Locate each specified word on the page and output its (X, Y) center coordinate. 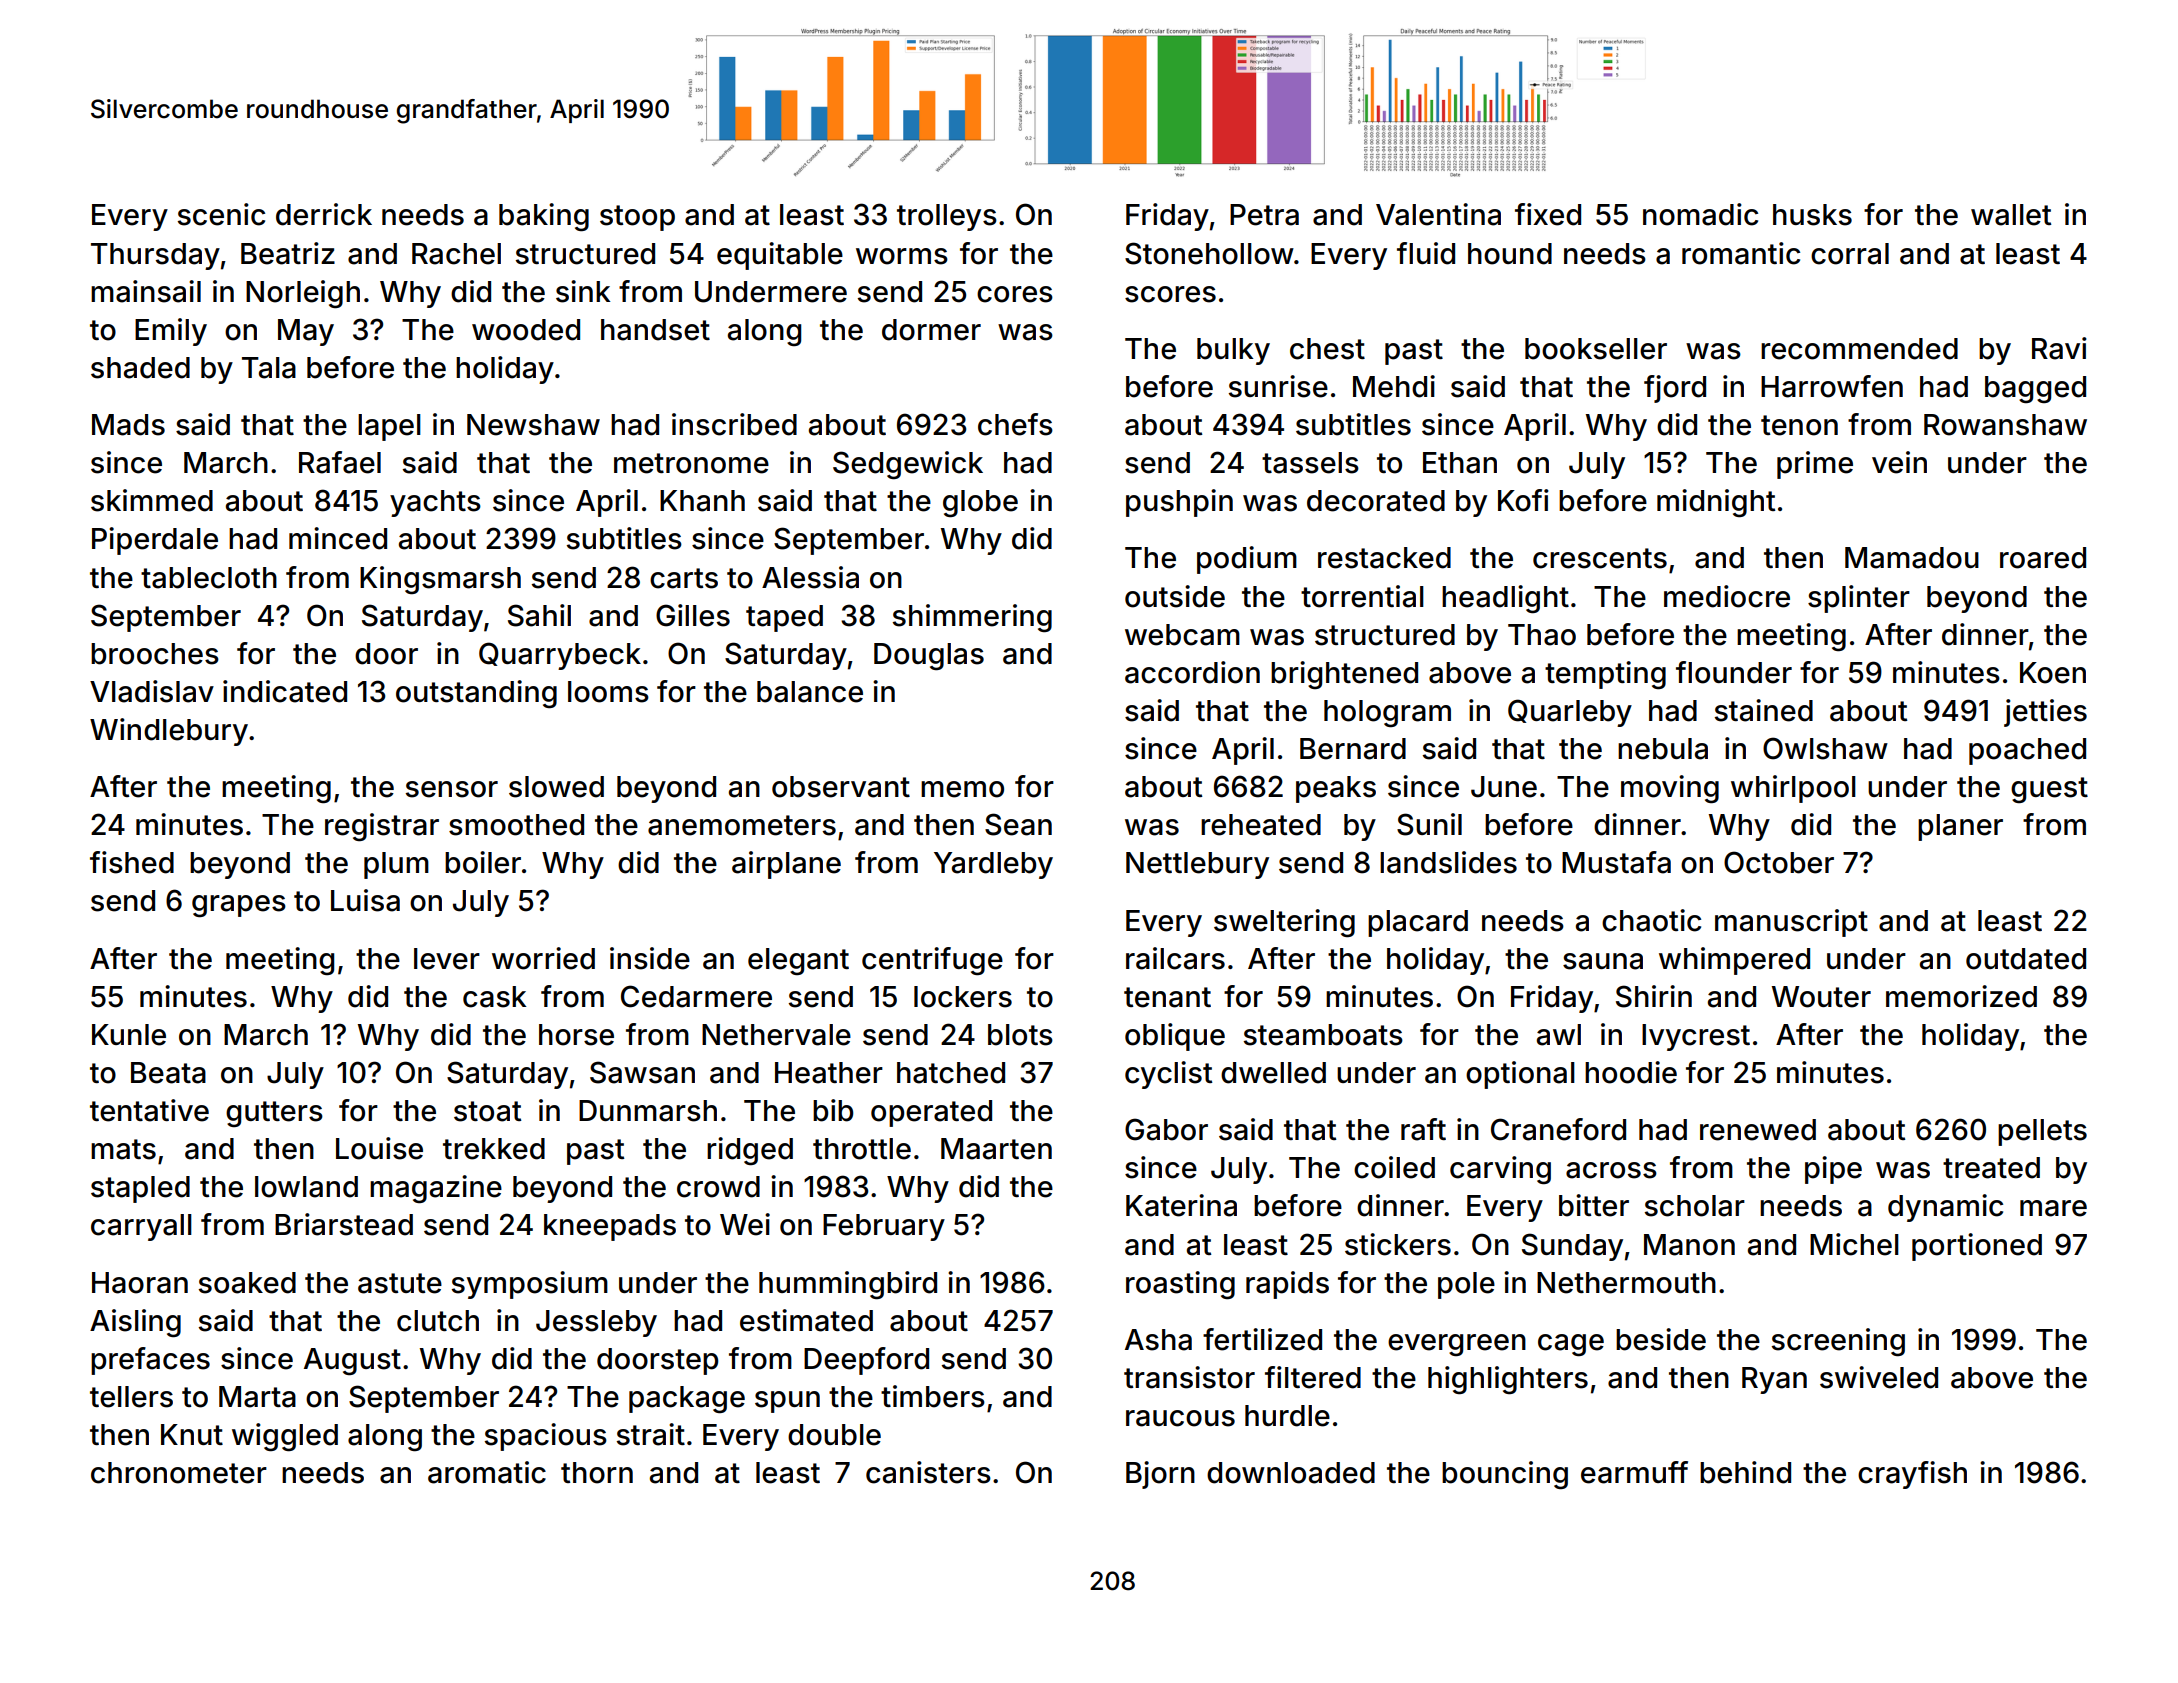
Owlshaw (1825, 748)
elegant (798, 961)
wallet (2011, 215)
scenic (221, 214)
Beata (168, 1073)
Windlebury (169, 732)
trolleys (947, 217)
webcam (1182, 635)
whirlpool (1793, 789)
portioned (1977, 1247)
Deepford (866, 1361)
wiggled (285, 1437)
